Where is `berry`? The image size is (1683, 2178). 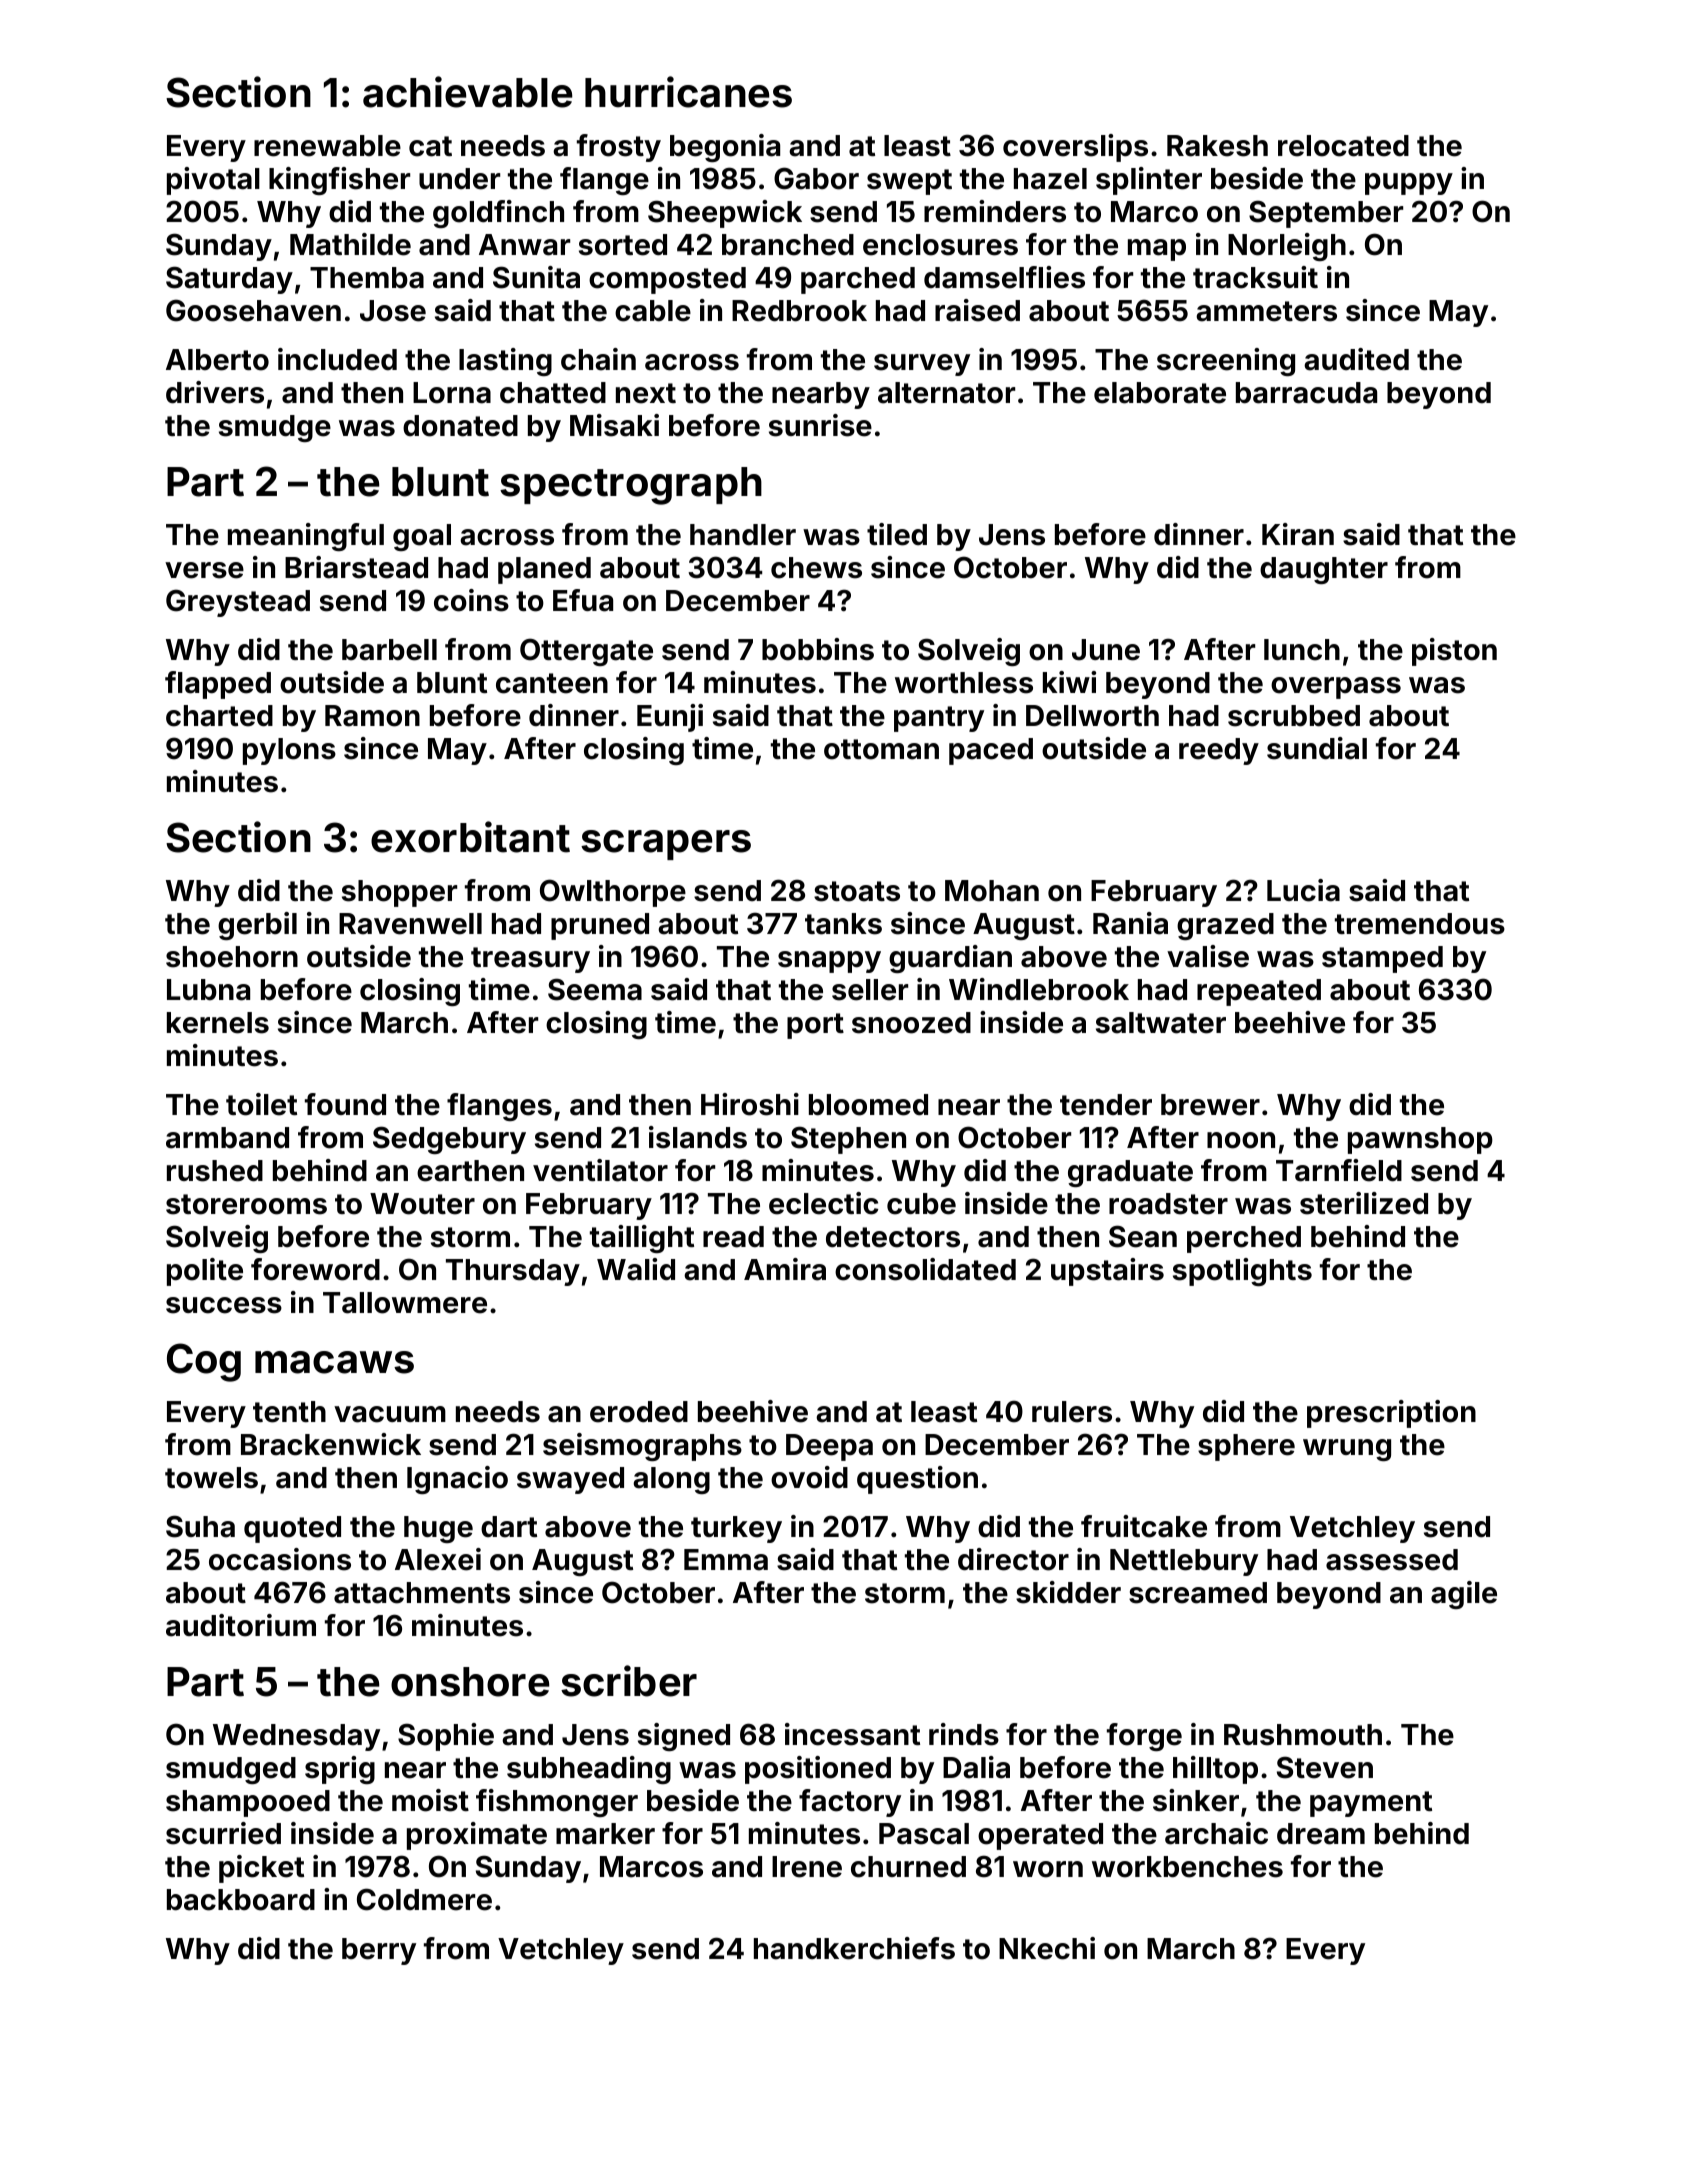 berry is located at coordinates (379, 1951).
